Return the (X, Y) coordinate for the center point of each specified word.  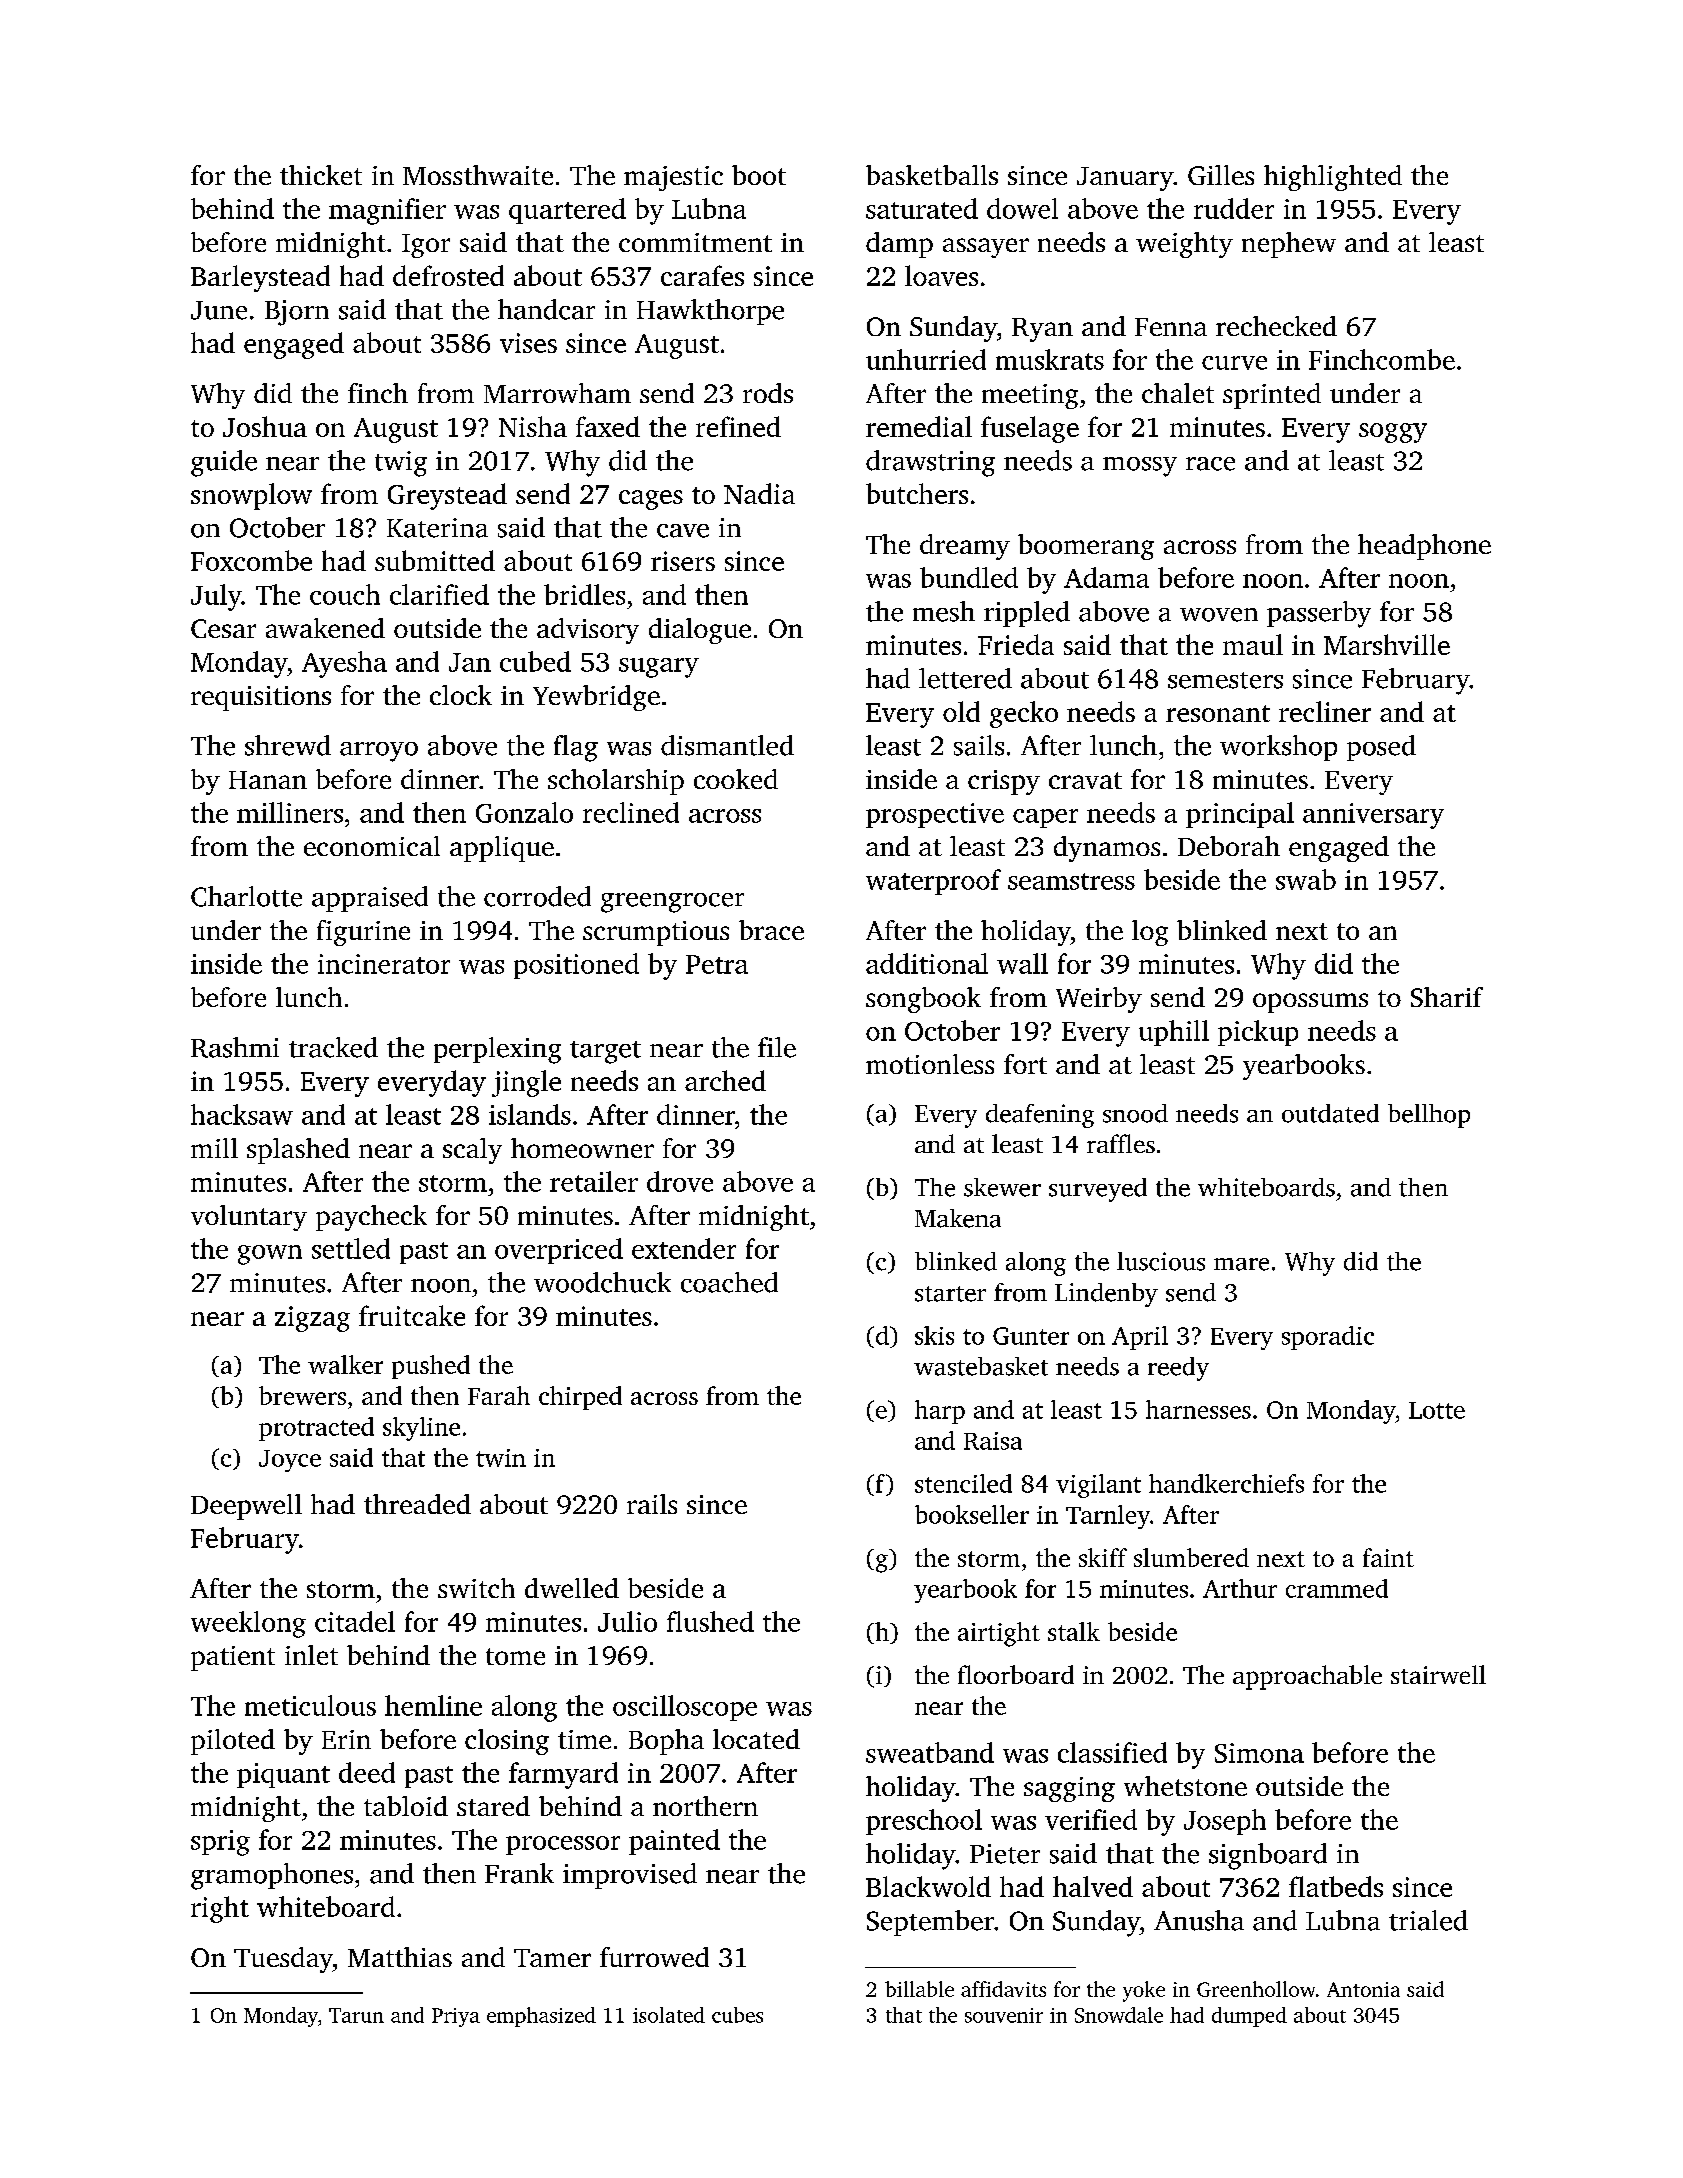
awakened (325, 628)
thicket (321, 175)
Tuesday (283, 1960)
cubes (737, 2015)
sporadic (1328, 1338)
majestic (673, 178)
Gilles (1221, 175)
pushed (431, 1367)
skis (934, 1335)
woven (1219, 615)
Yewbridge (596, 698)
